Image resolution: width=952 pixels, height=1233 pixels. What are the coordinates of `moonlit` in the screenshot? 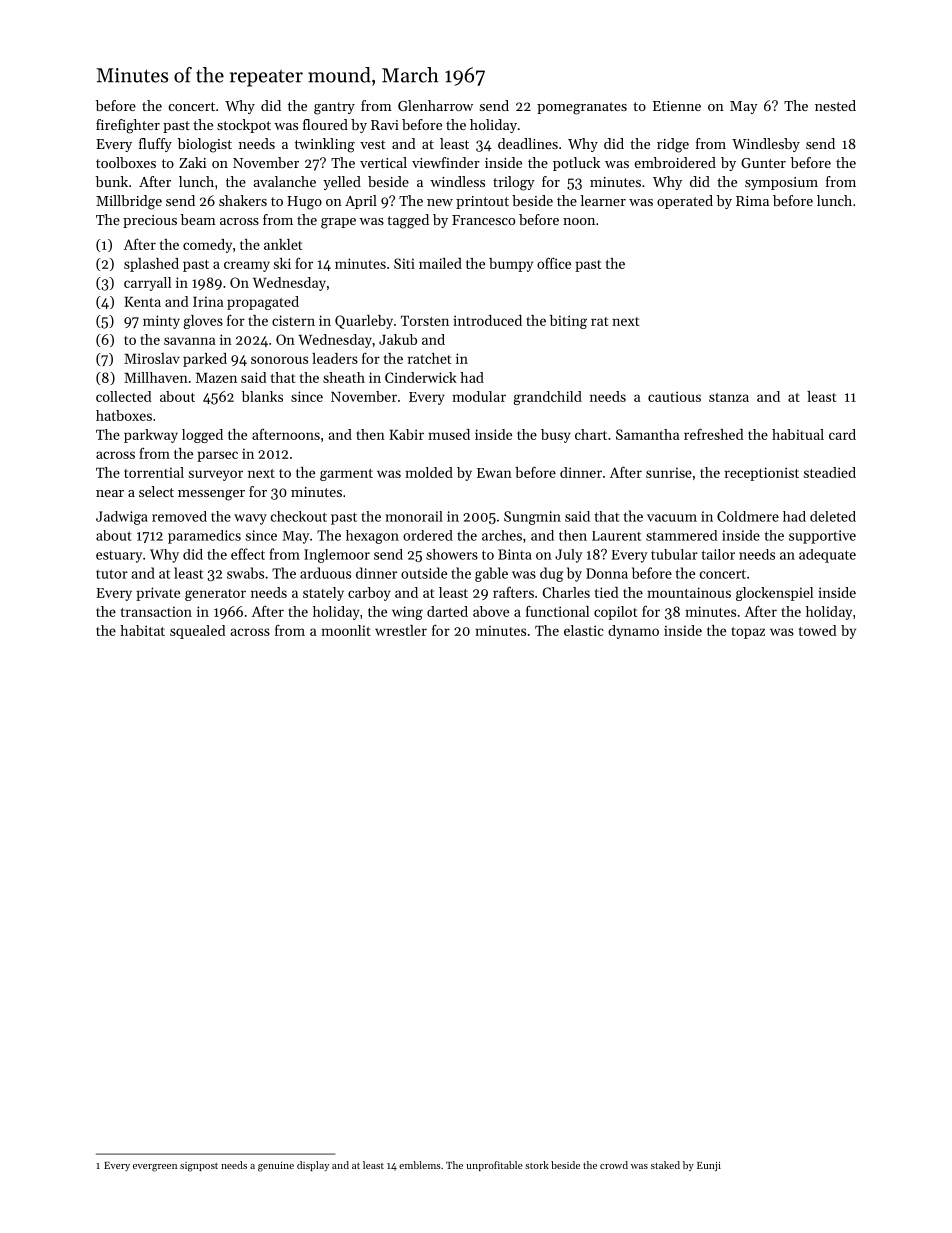 It's located at (346, 630).
